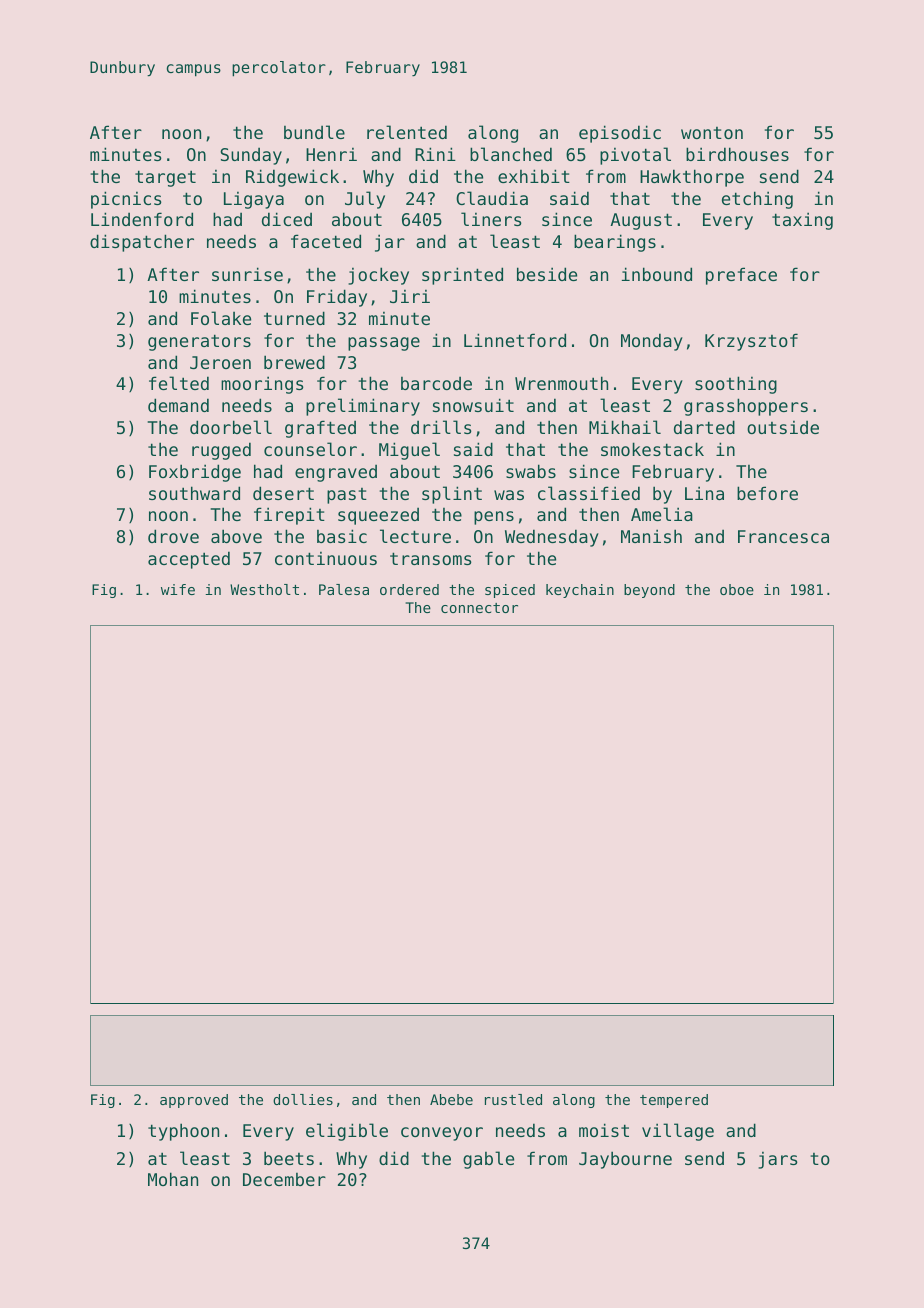 This document has width=924, height=1308. What do you see at coordinates (651, 536) in the document?
I see `Manish` at bounding box center [651, 536].
